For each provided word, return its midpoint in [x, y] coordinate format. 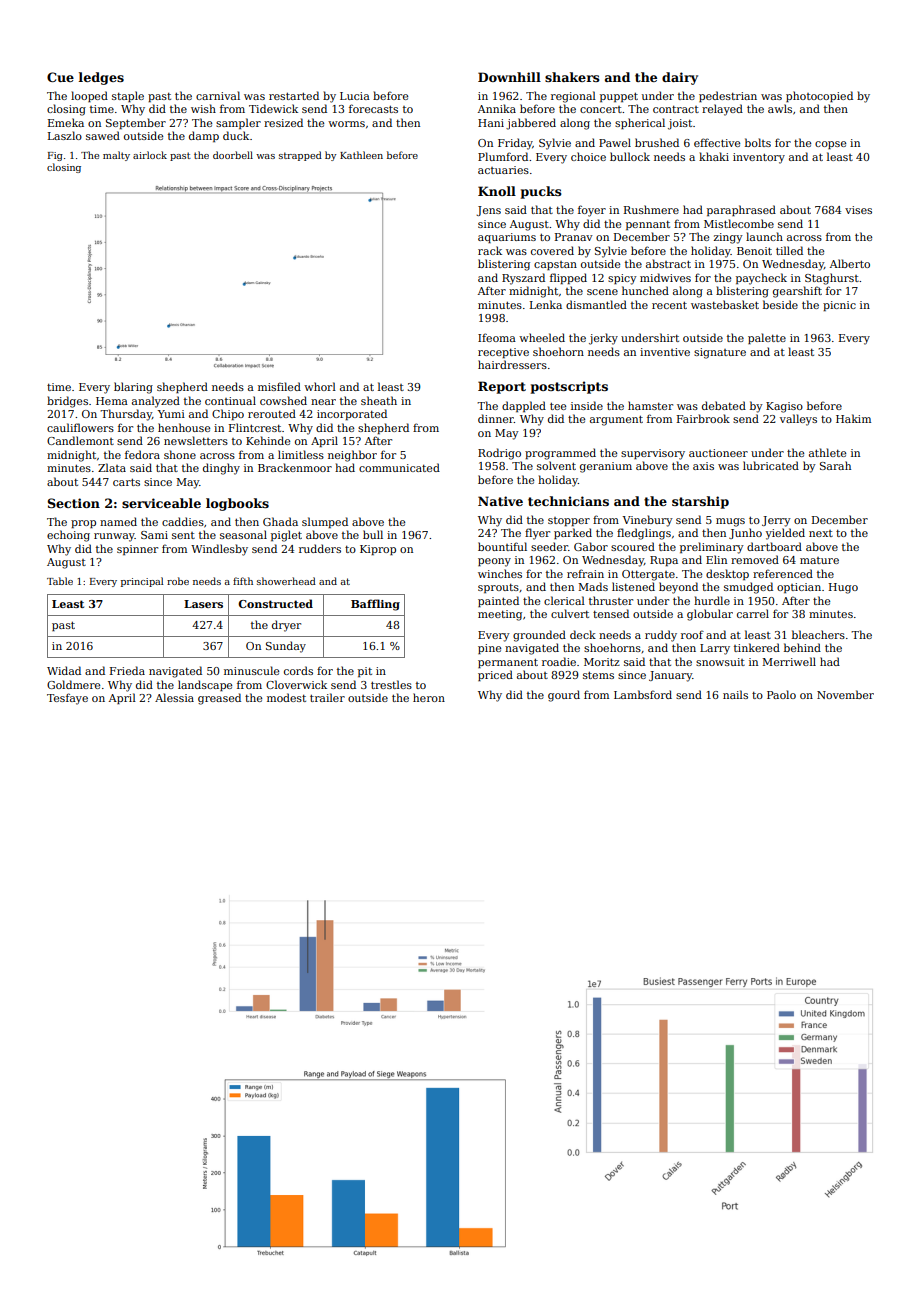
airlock [150, 155]
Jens [488, 211]
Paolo [781, 694]
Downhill [509, 77]
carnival [218, 95]
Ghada [280, 521]
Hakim [853, 418]
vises [858, 210]
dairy [680, 78]
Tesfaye [67, 699]
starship [700, 502]
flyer [537, 534]
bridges [67, 402]
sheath [379, 400]
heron [429, 697]
